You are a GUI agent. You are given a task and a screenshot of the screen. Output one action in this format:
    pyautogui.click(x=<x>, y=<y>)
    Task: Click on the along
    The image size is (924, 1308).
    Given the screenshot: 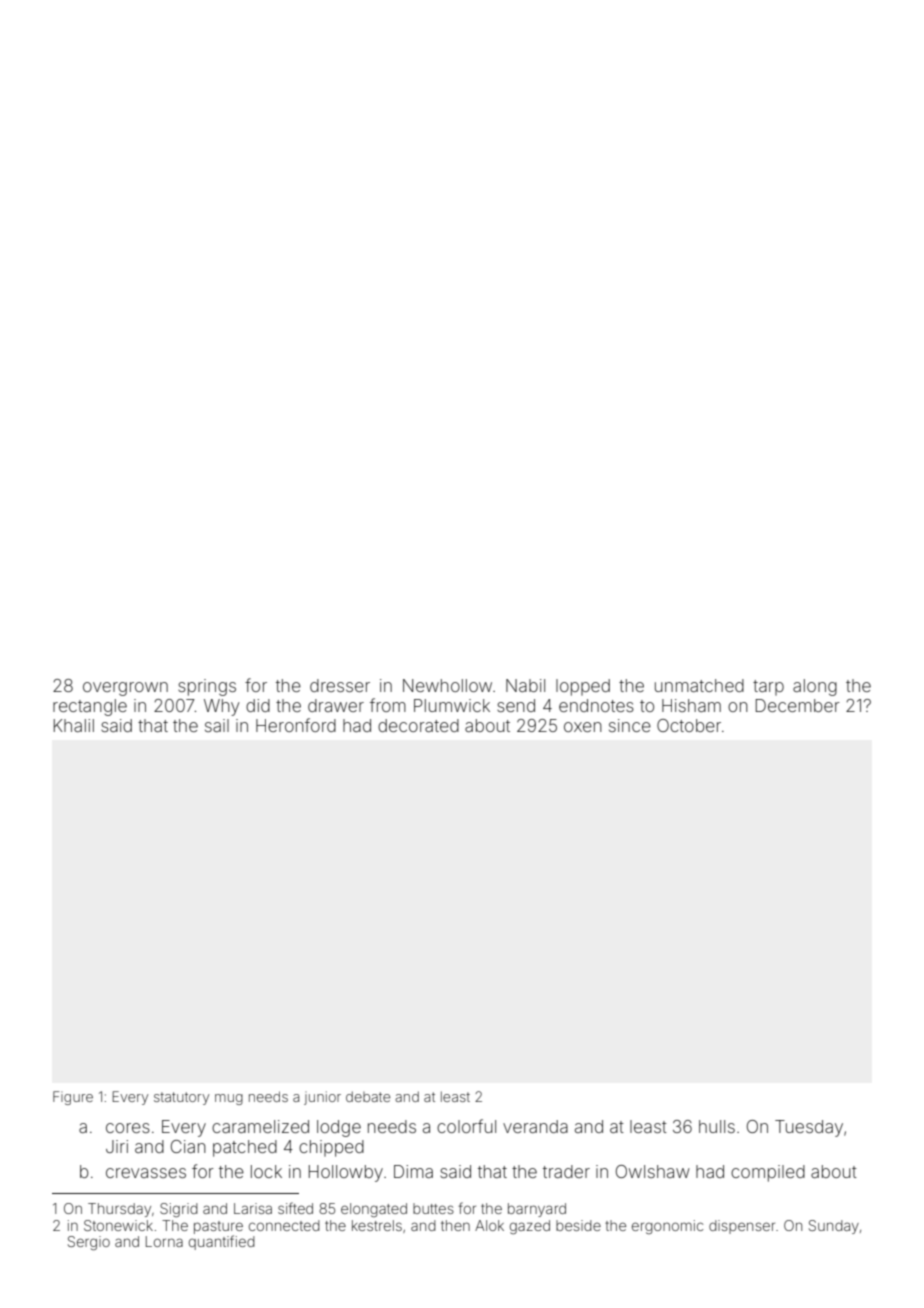 What is the action you would take?
    pyautogui.click(x=815, y=687)
